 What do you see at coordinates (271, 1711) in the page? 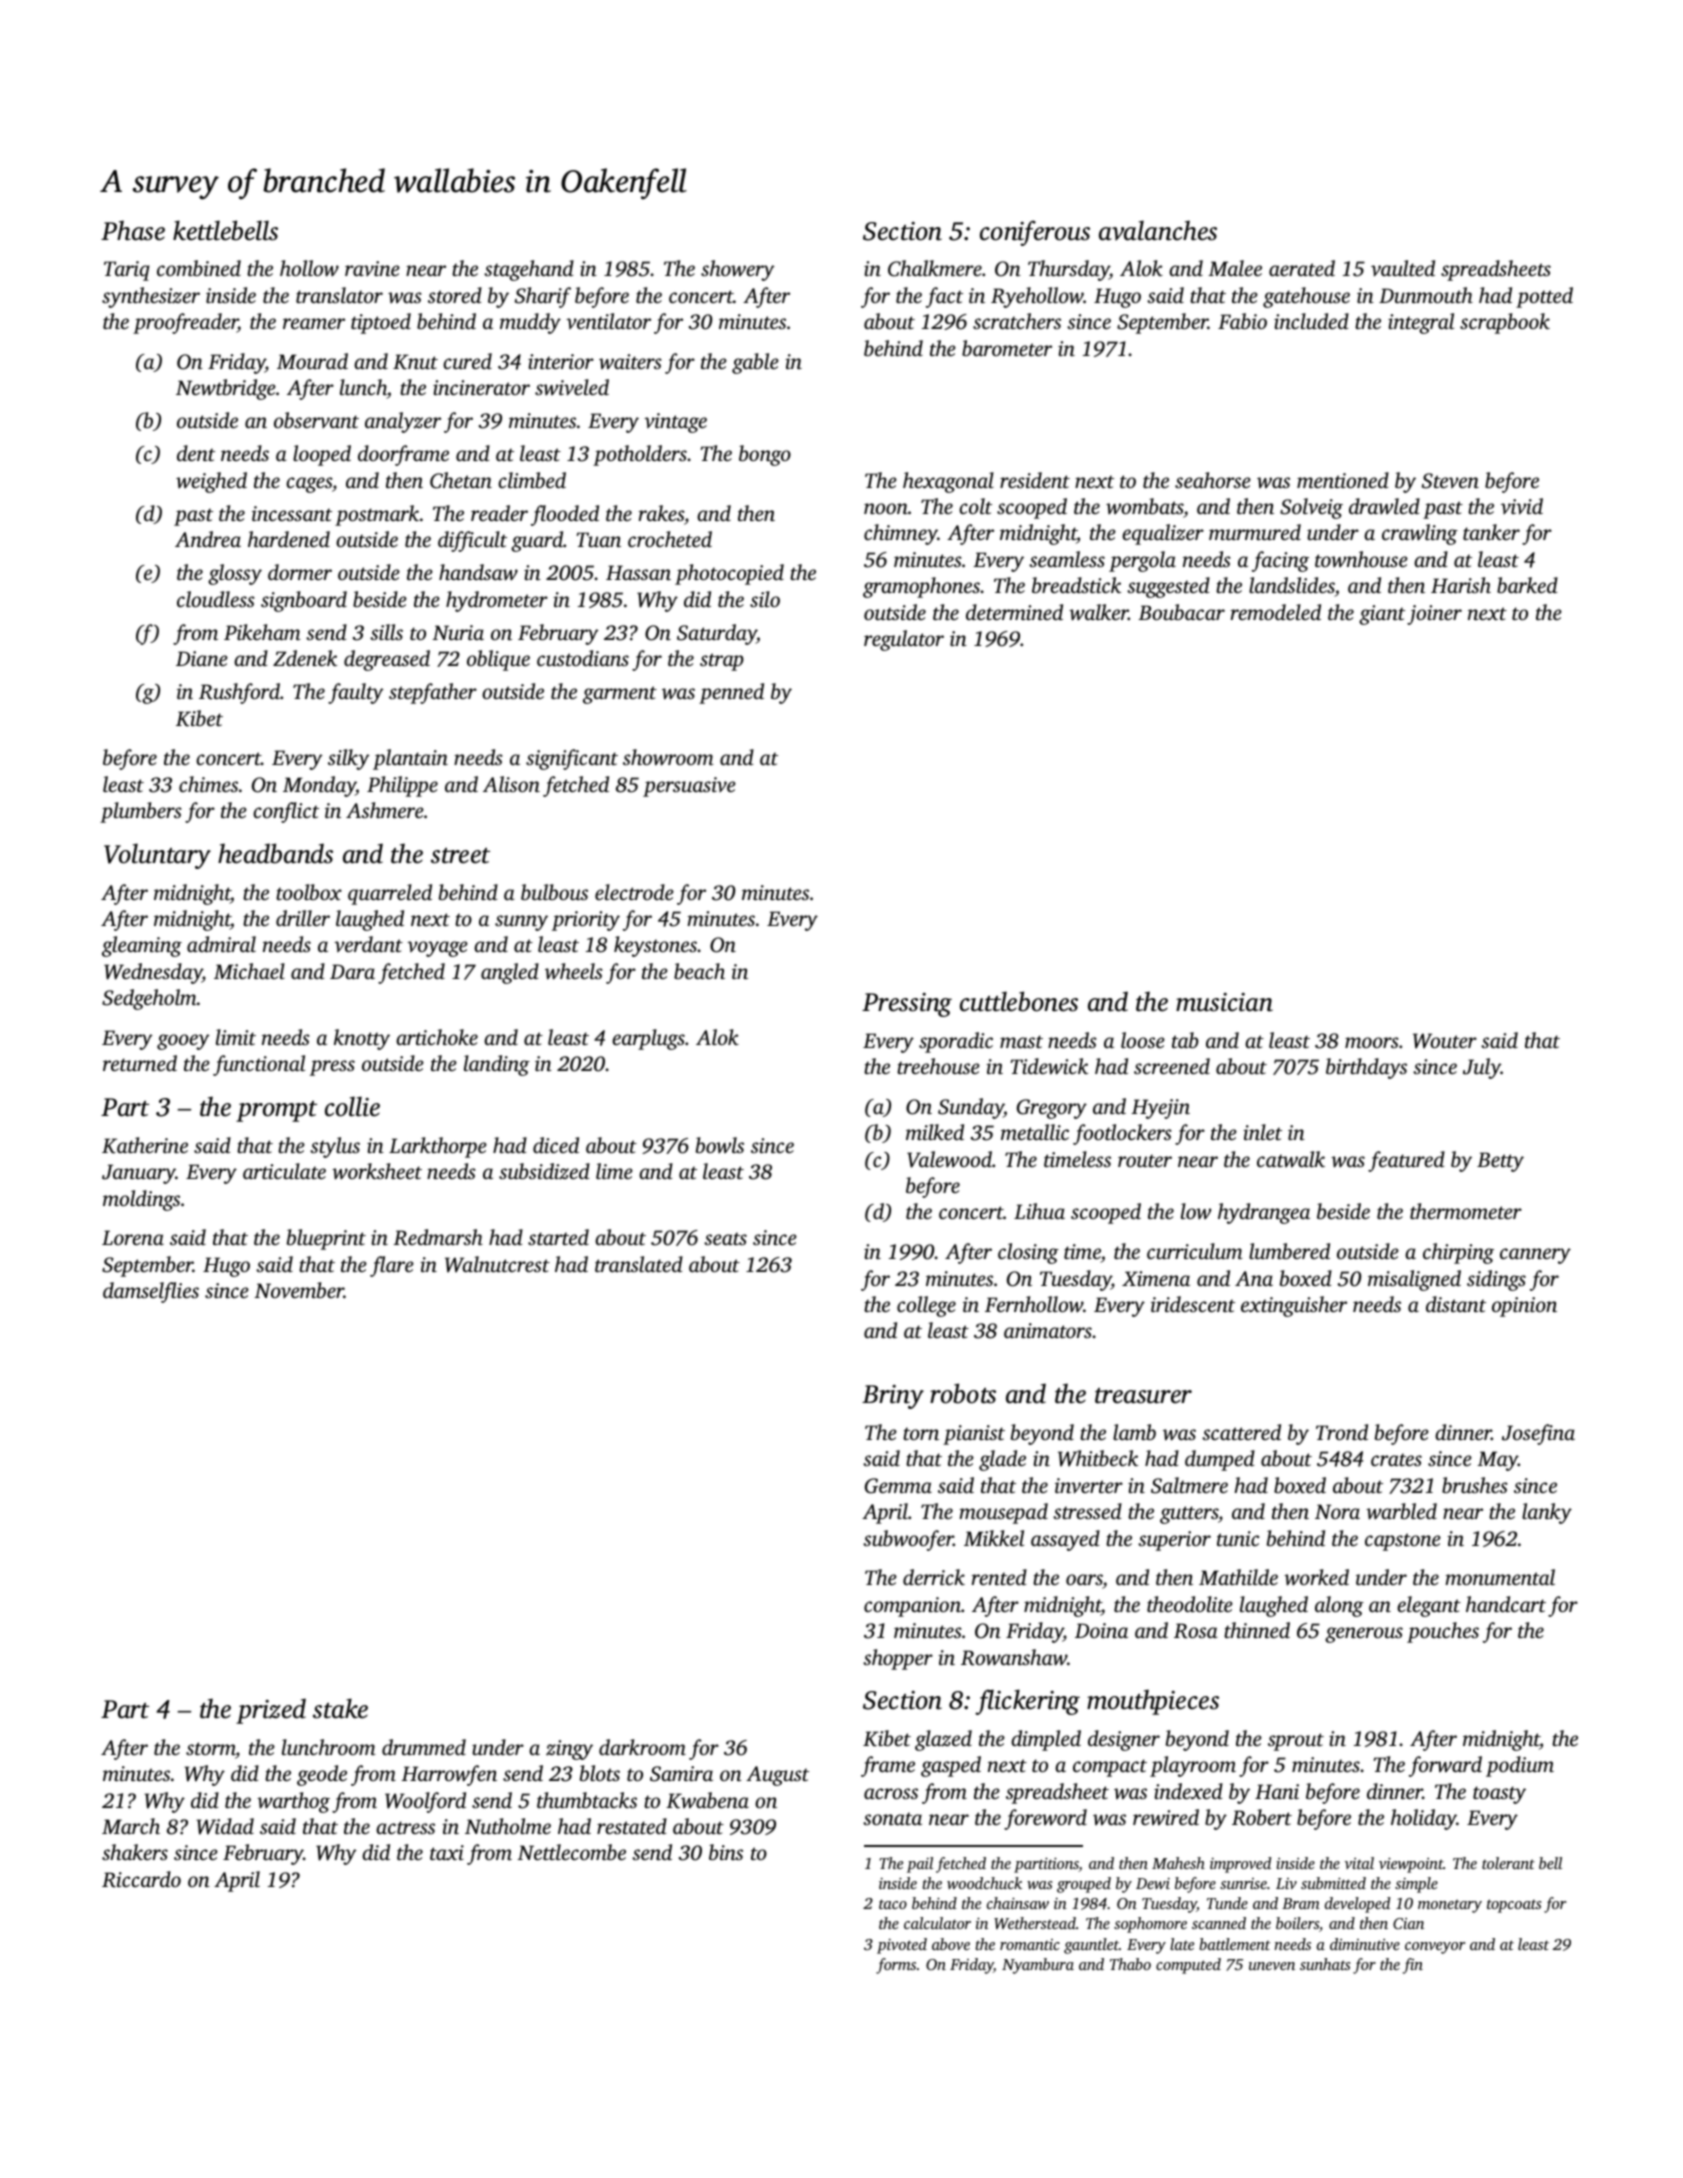
I see `prized` at bounding box center [271, 1711].
